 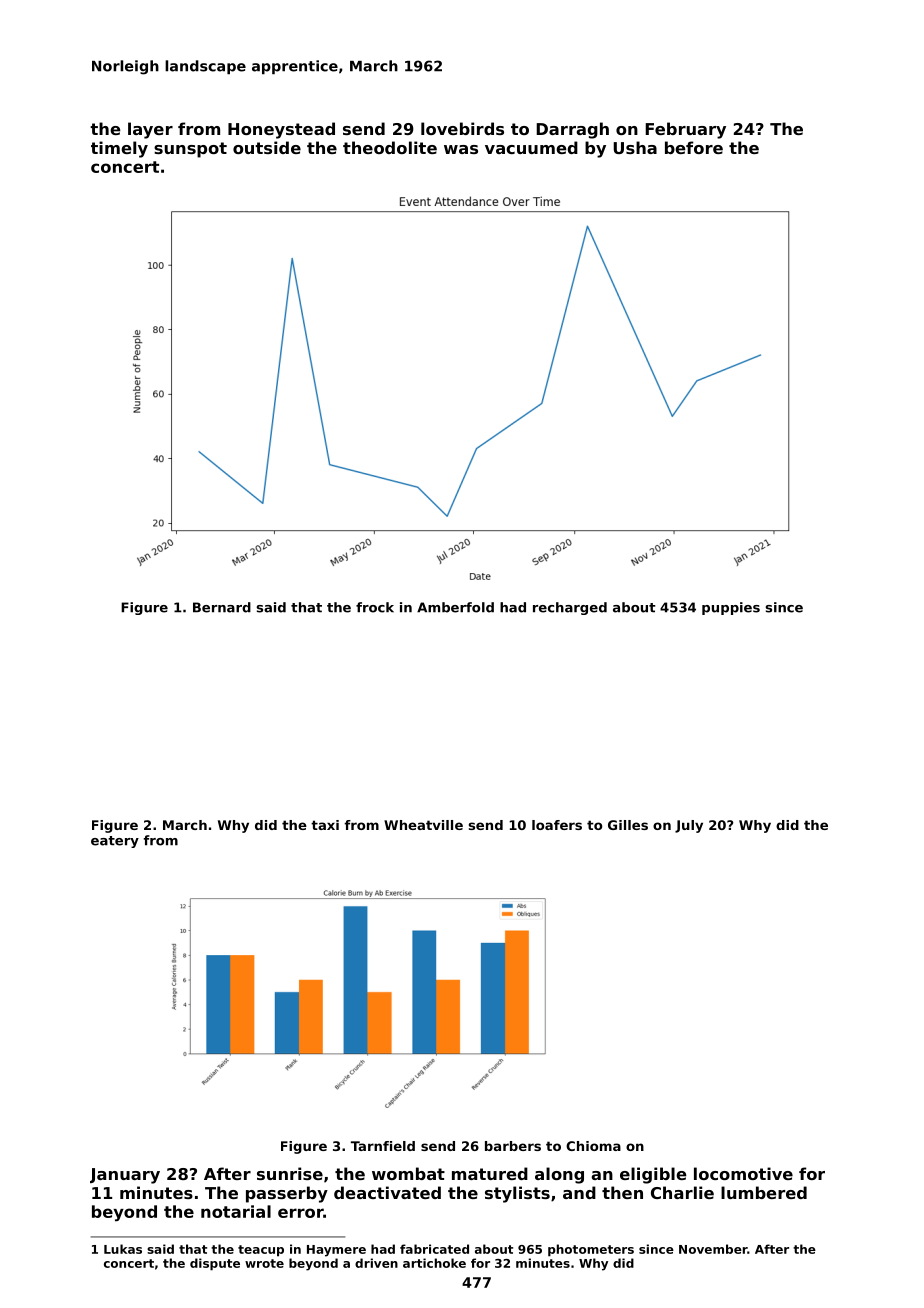 What do you see at coordinates (325, 825) in the page?
I see `taxi` at bounding box center [325, 825].
